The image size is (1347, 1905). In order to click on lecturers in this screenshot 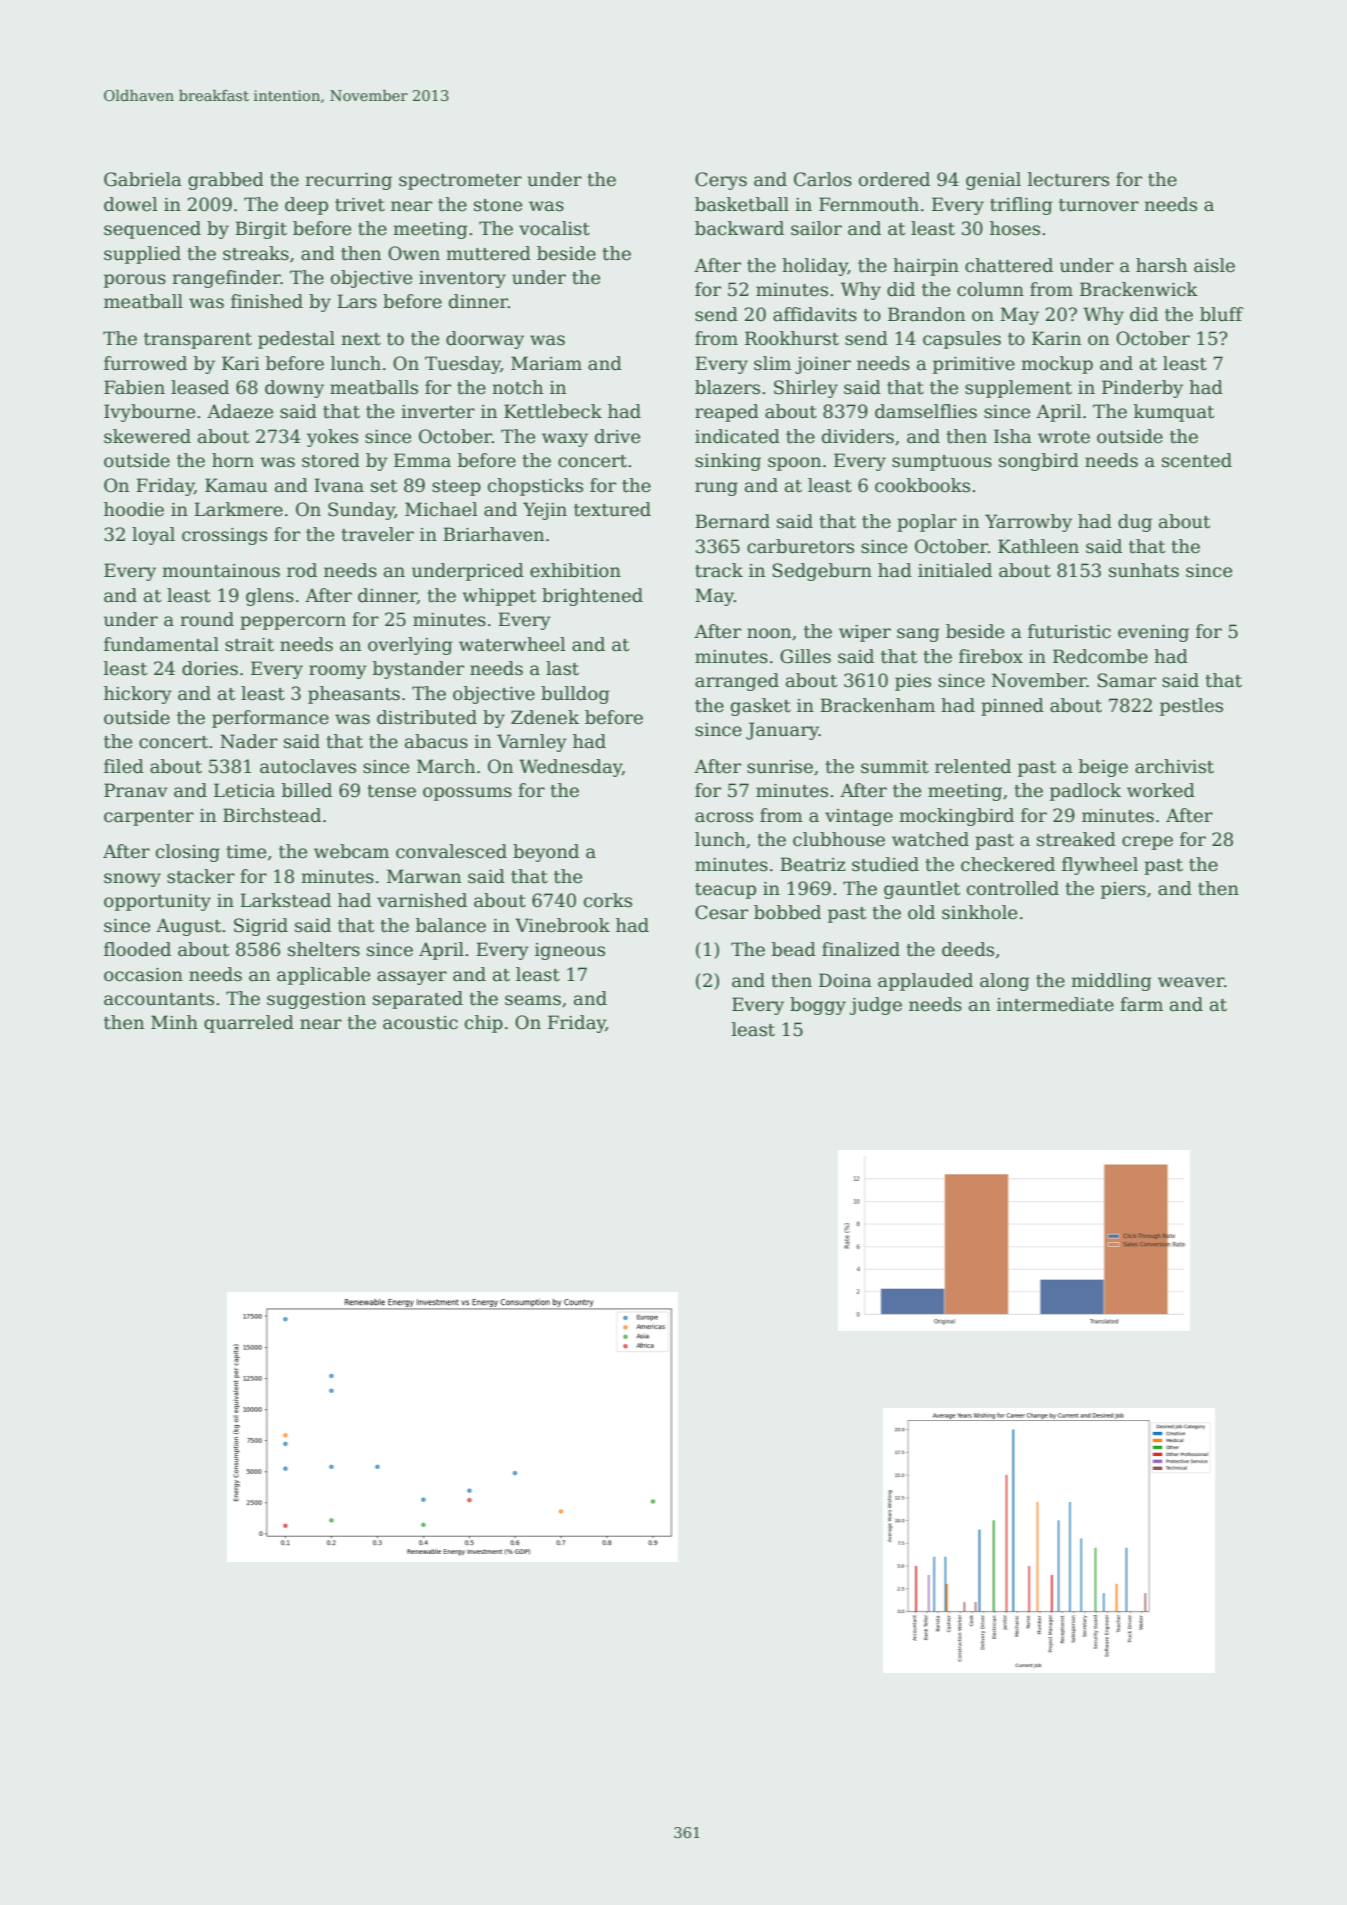, I will do `click(1068, 179)`.
